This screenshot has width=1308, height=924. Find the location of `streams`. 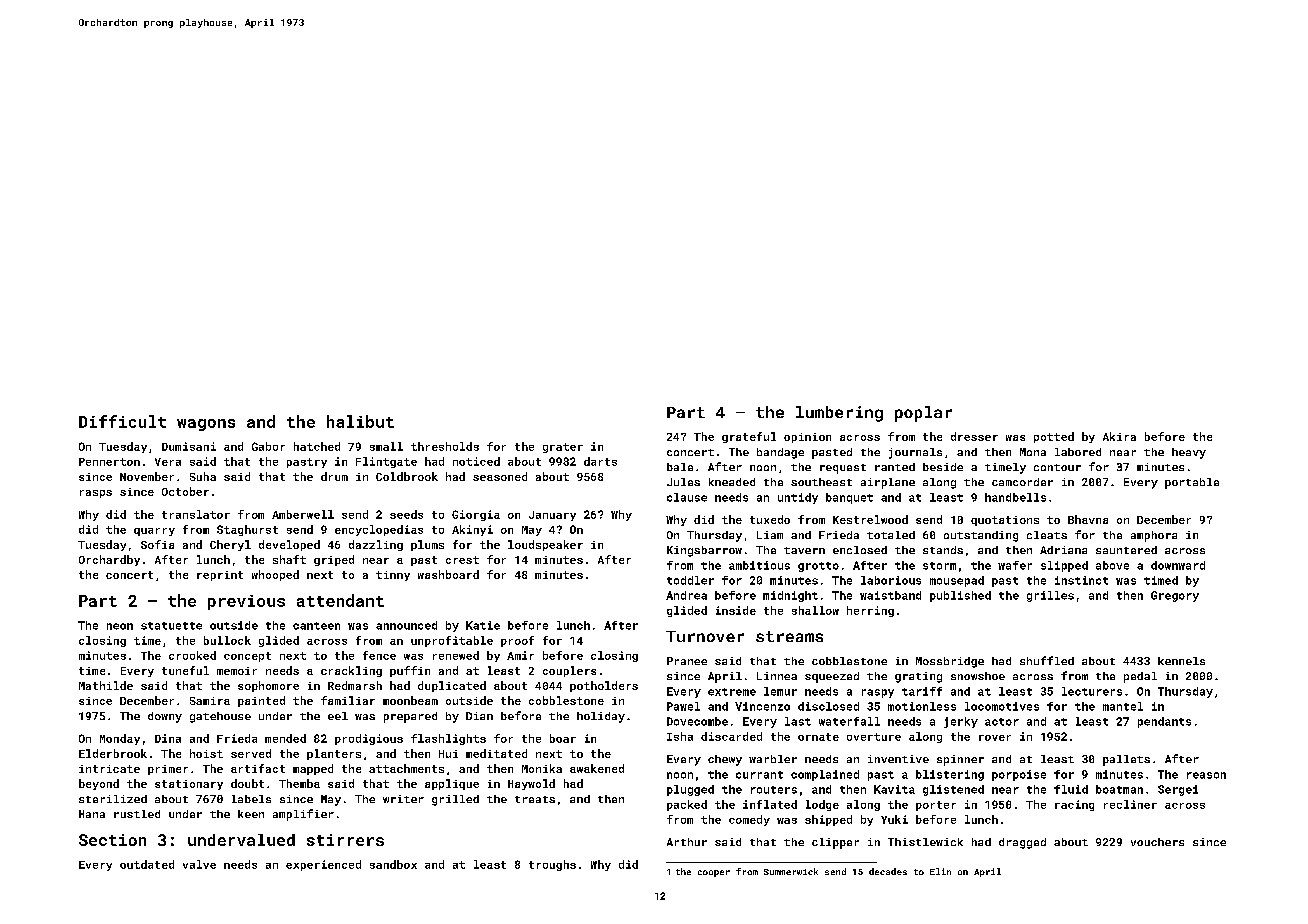

streams is located at coordinates (789, 636).
